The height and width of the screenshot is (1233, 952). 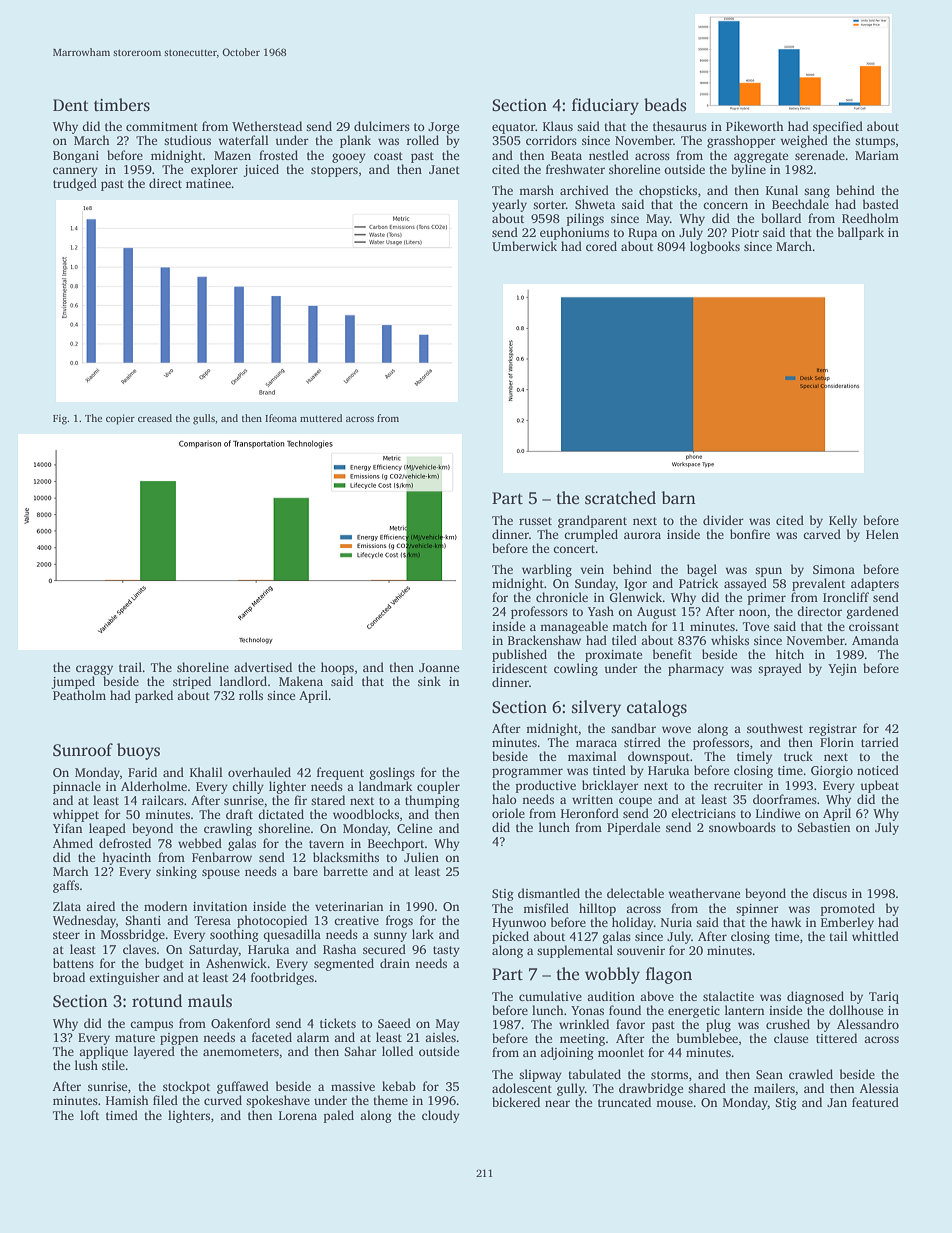 What do you see at coordinates (566, 155) in the screenshot?
I see `Beata` at bounding box center [566, 155].
